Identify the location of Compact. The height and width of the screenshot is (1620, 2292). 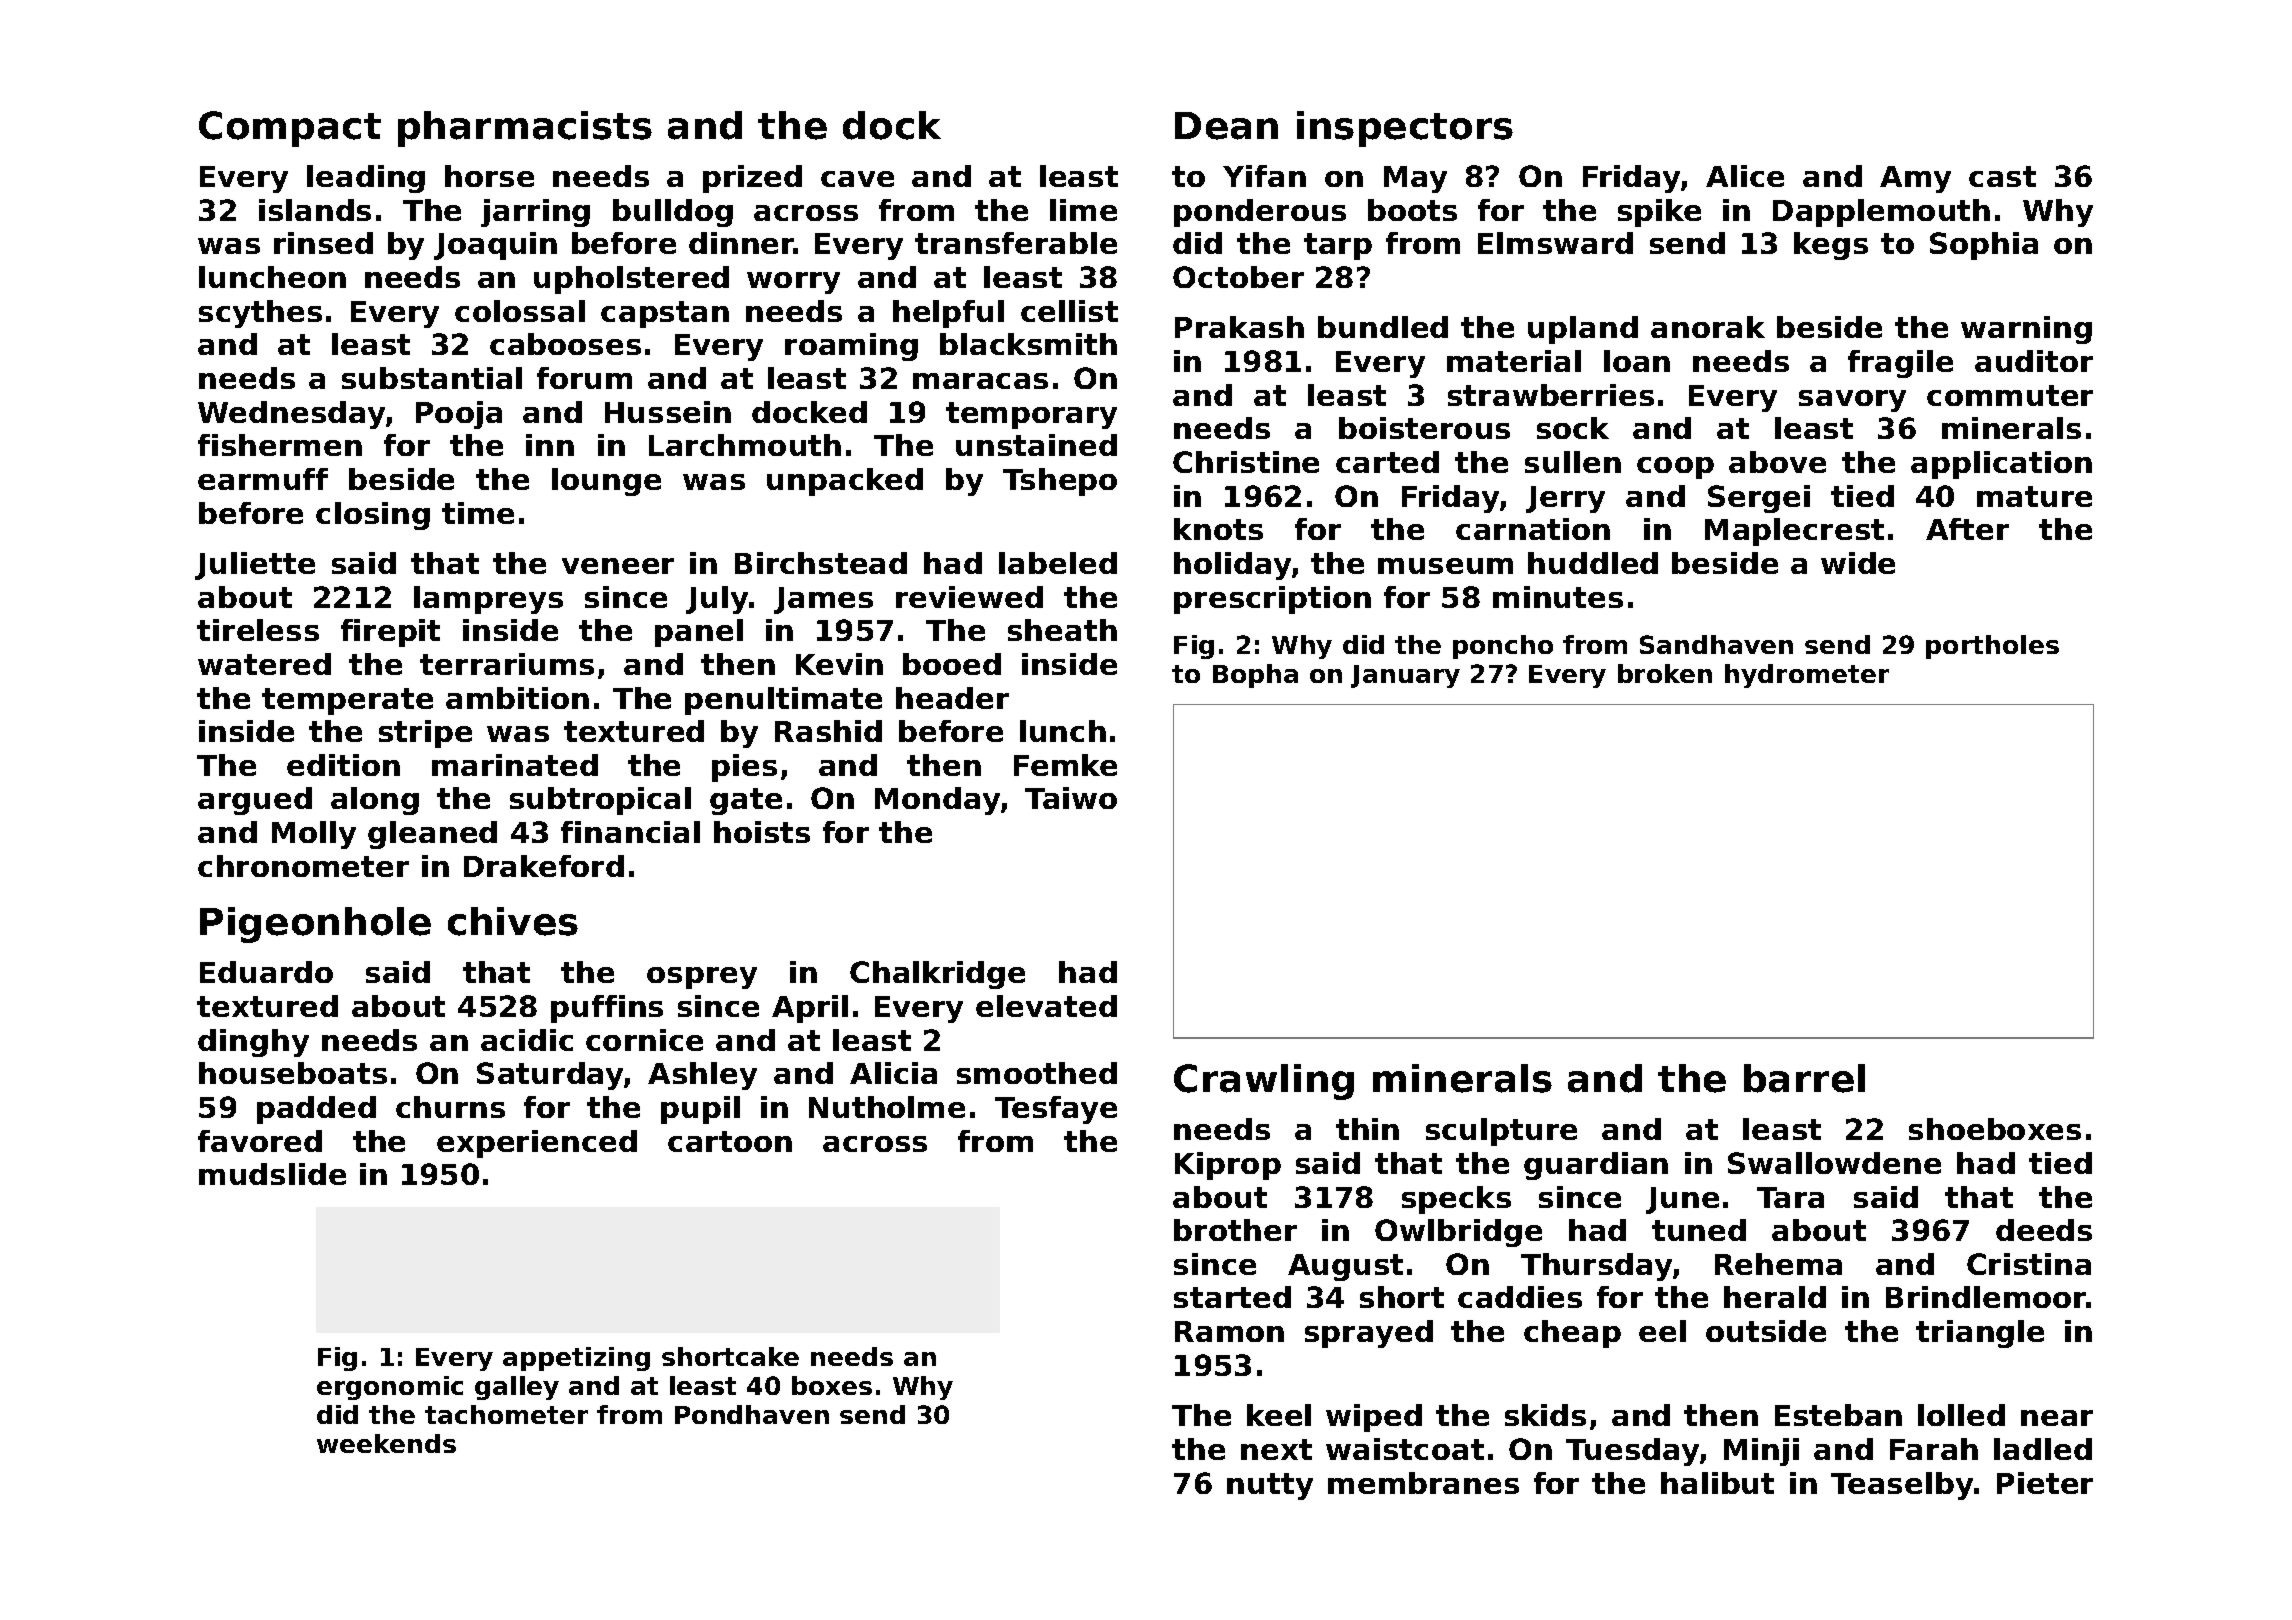
(290, 129).
